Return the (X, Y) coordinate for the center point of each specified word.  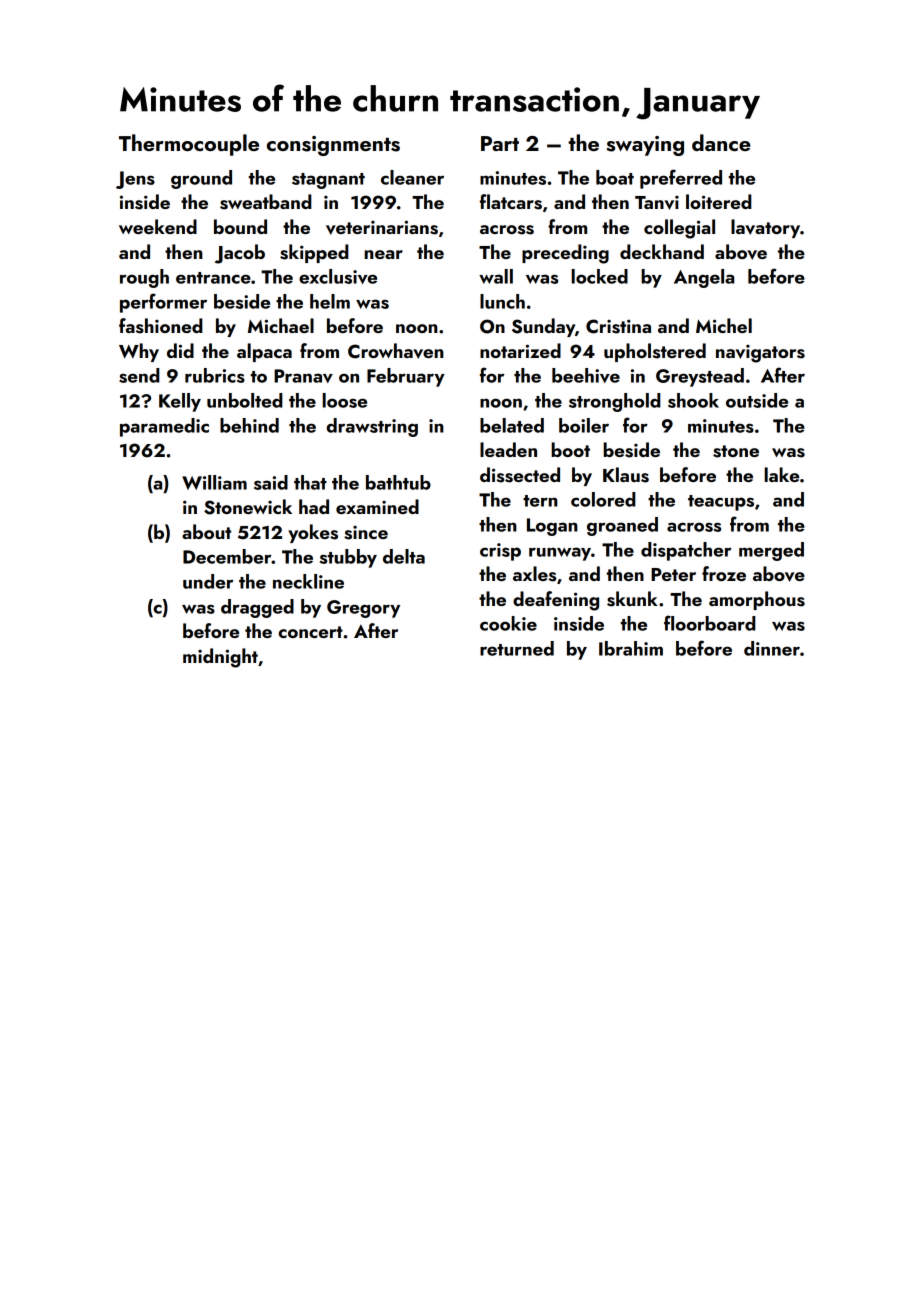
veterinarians (382, 227)
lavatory (765, 228)
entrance (213, 278)
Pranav (303, 376)
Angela (704, 278)
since (366, 533)
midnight (220, 658)
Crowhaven (396, 351)
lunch (502, 301)
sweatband (266, 202)
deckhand (662, 251)
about (206, 531)
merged (771, 551)
